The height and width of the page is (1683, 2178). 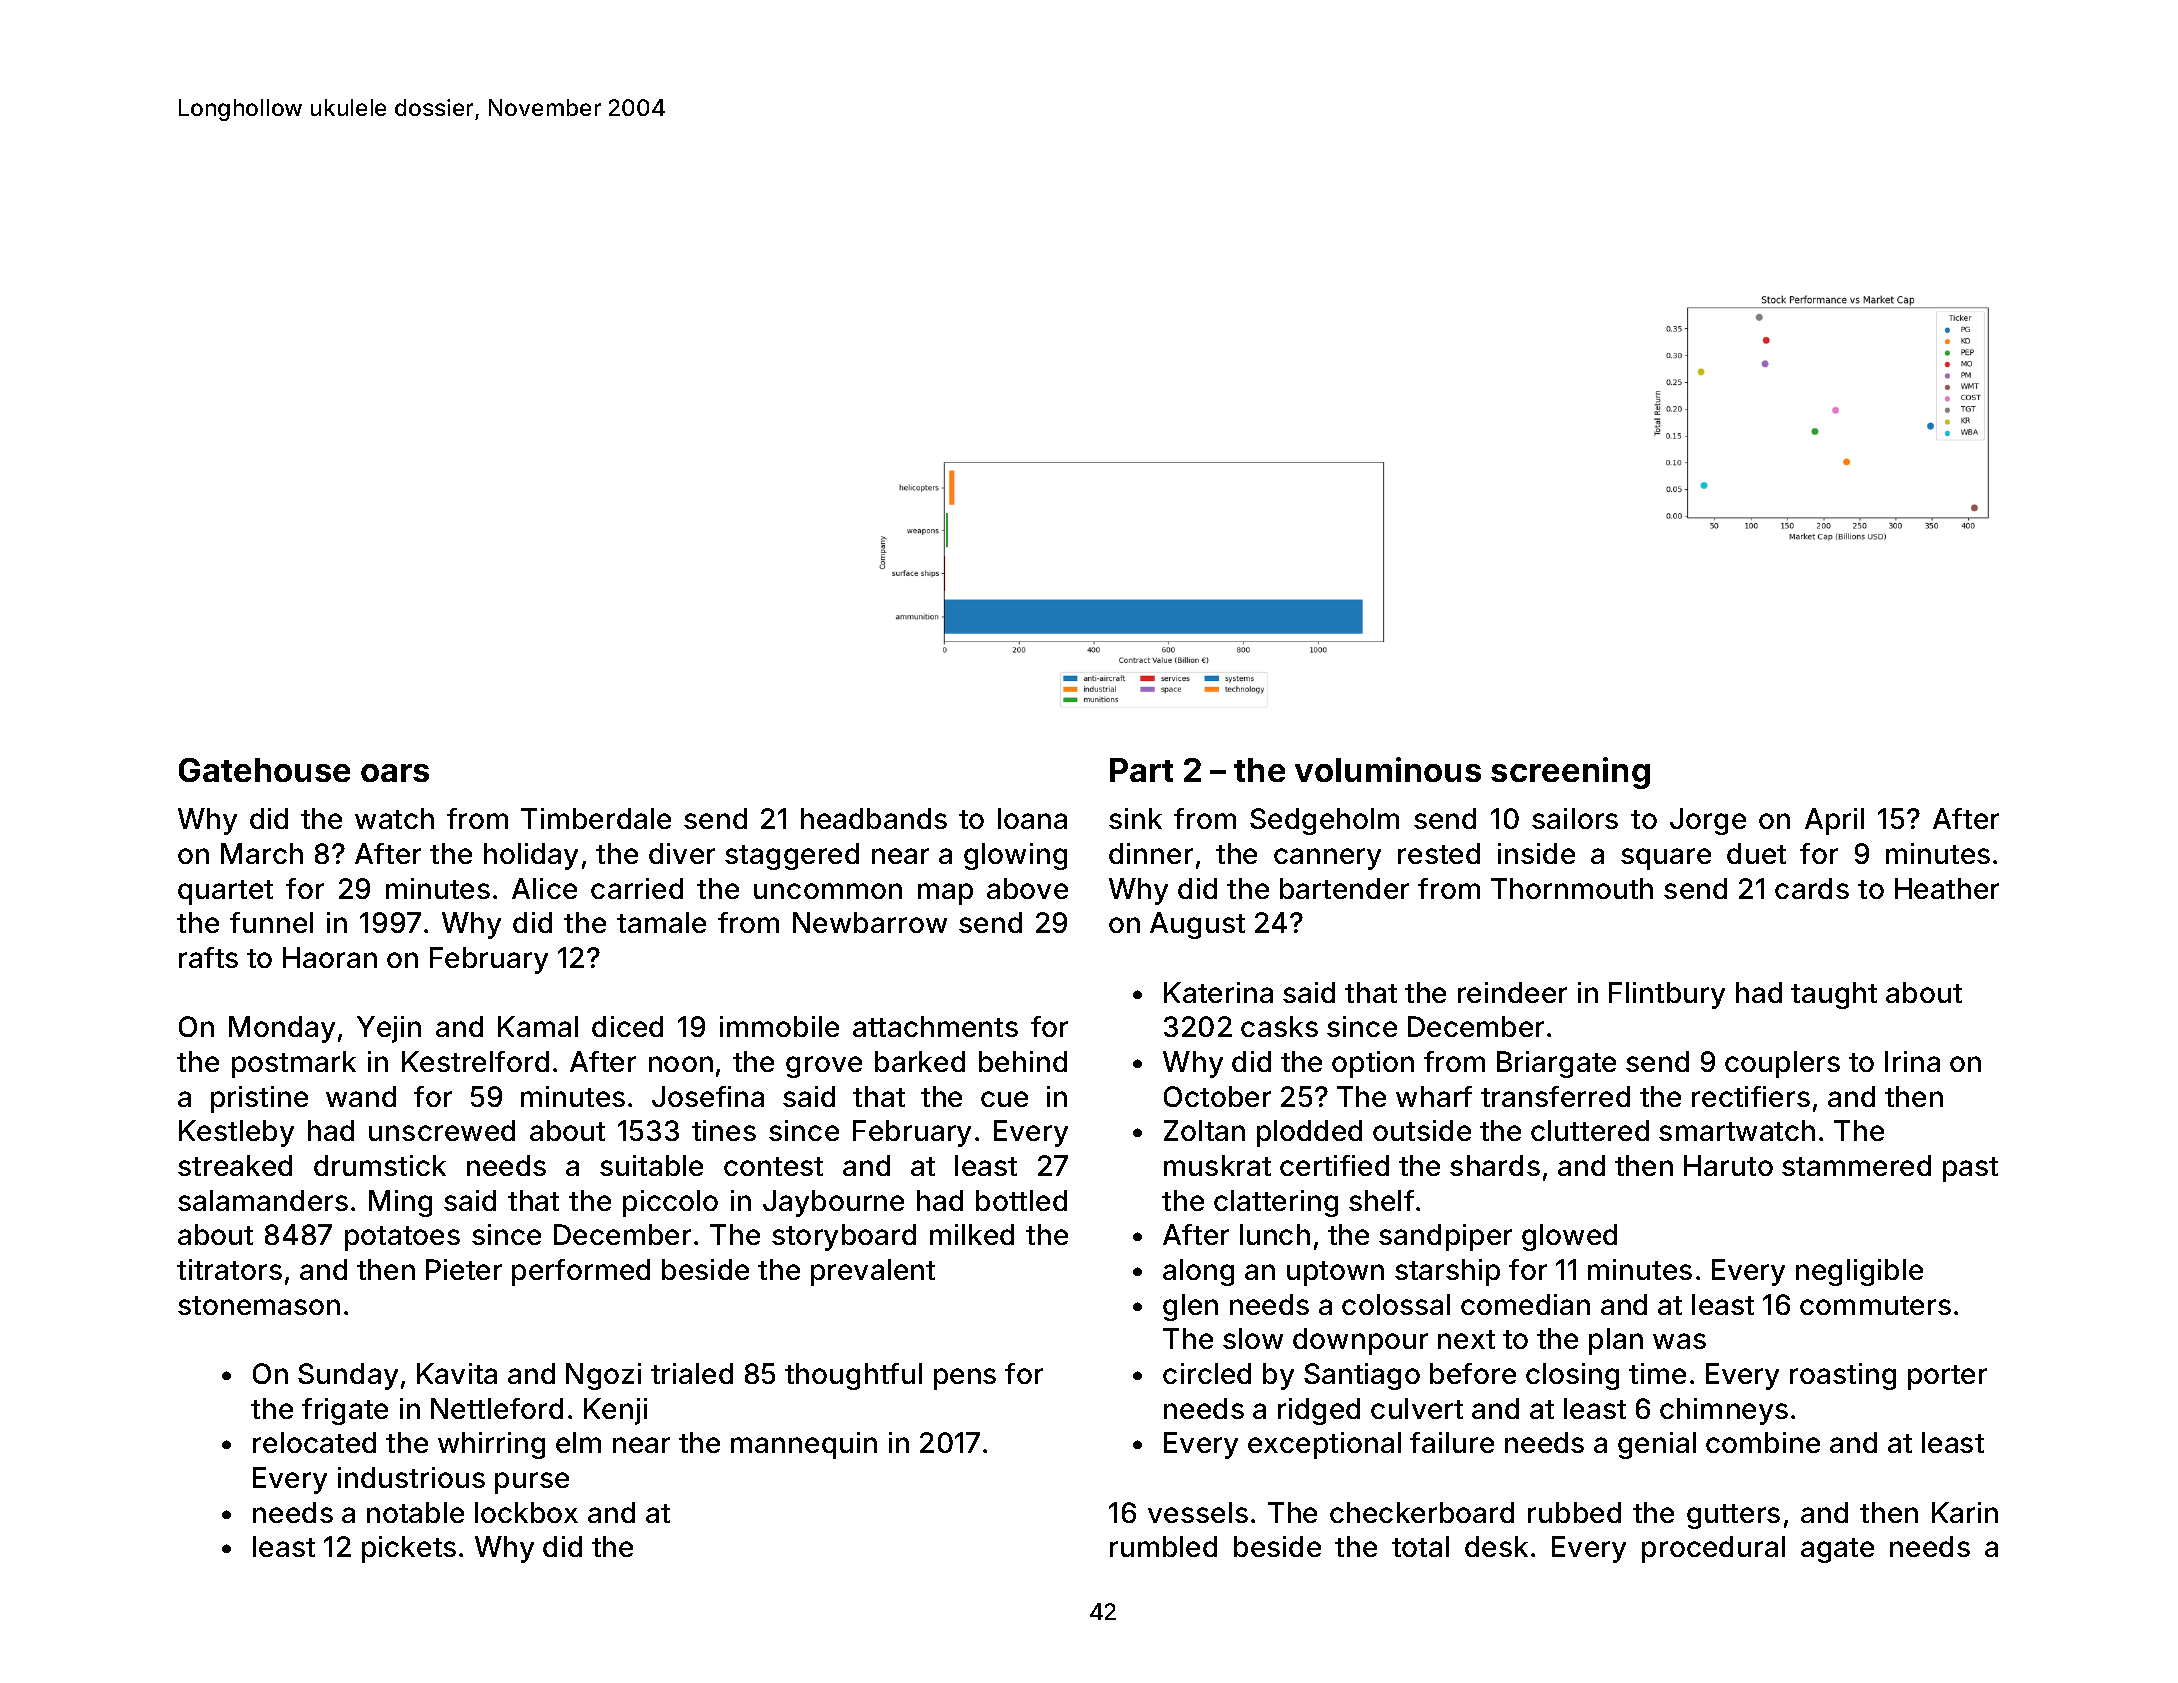 I want to click on headbands, so click(x=874, y=818).
